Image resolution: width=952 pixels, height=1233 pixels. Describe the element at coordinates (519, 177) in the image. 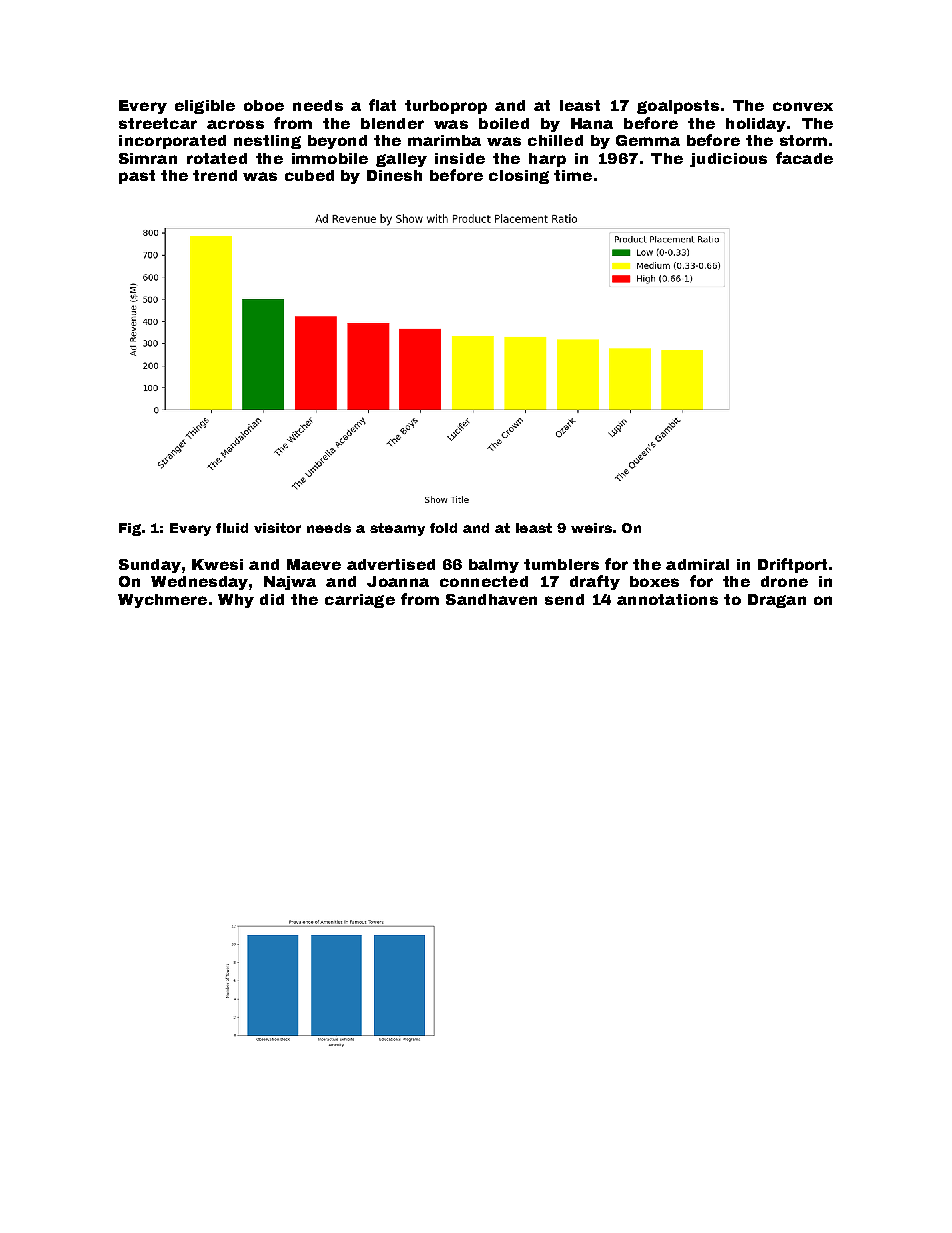

I see `closing` at that location.
